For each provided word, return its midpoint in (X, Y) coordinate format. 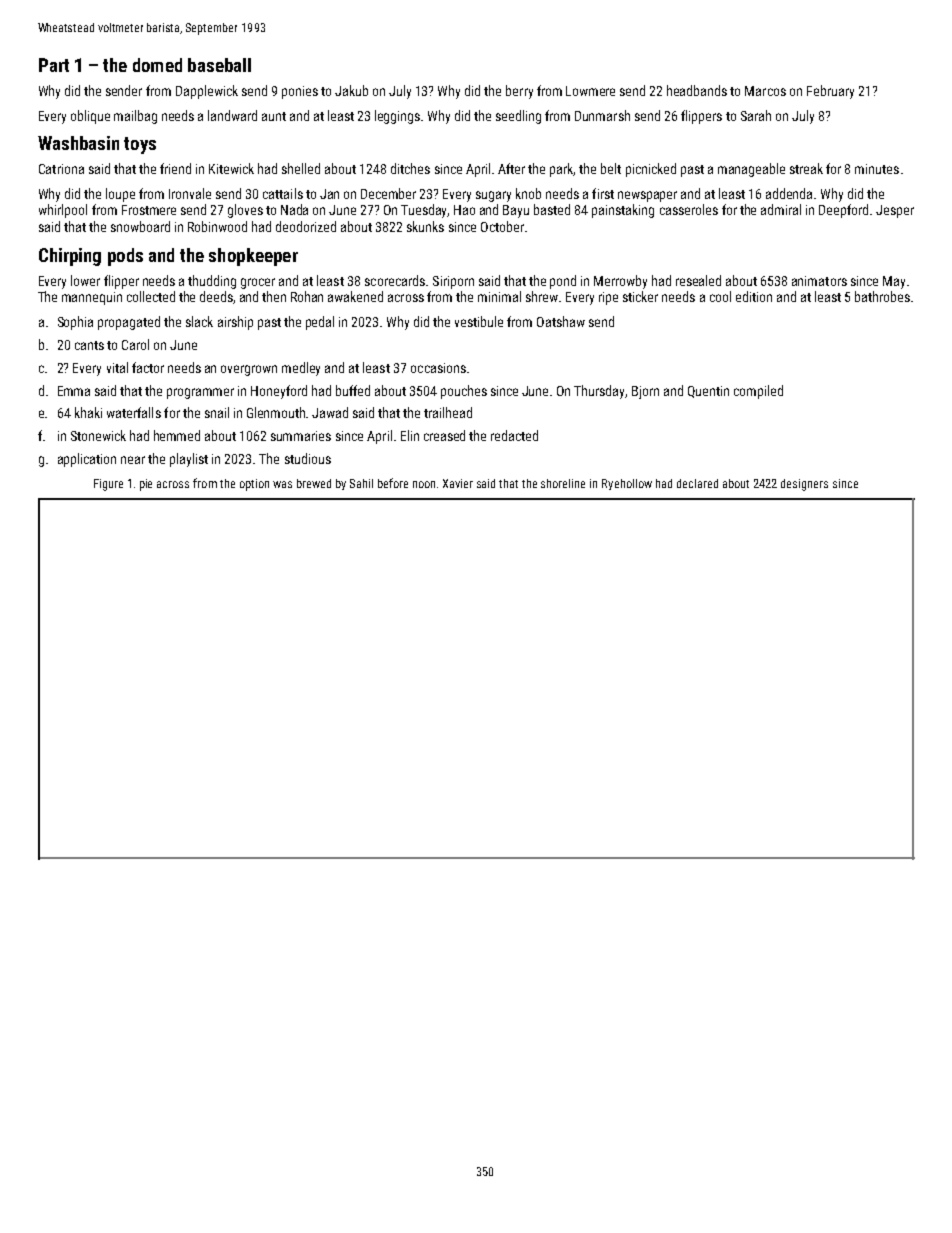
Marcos (765, 91)
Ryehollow (627, 484)
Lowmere (590, 91)
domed (157, 65)
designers (804, 485)
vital (117, 367)
